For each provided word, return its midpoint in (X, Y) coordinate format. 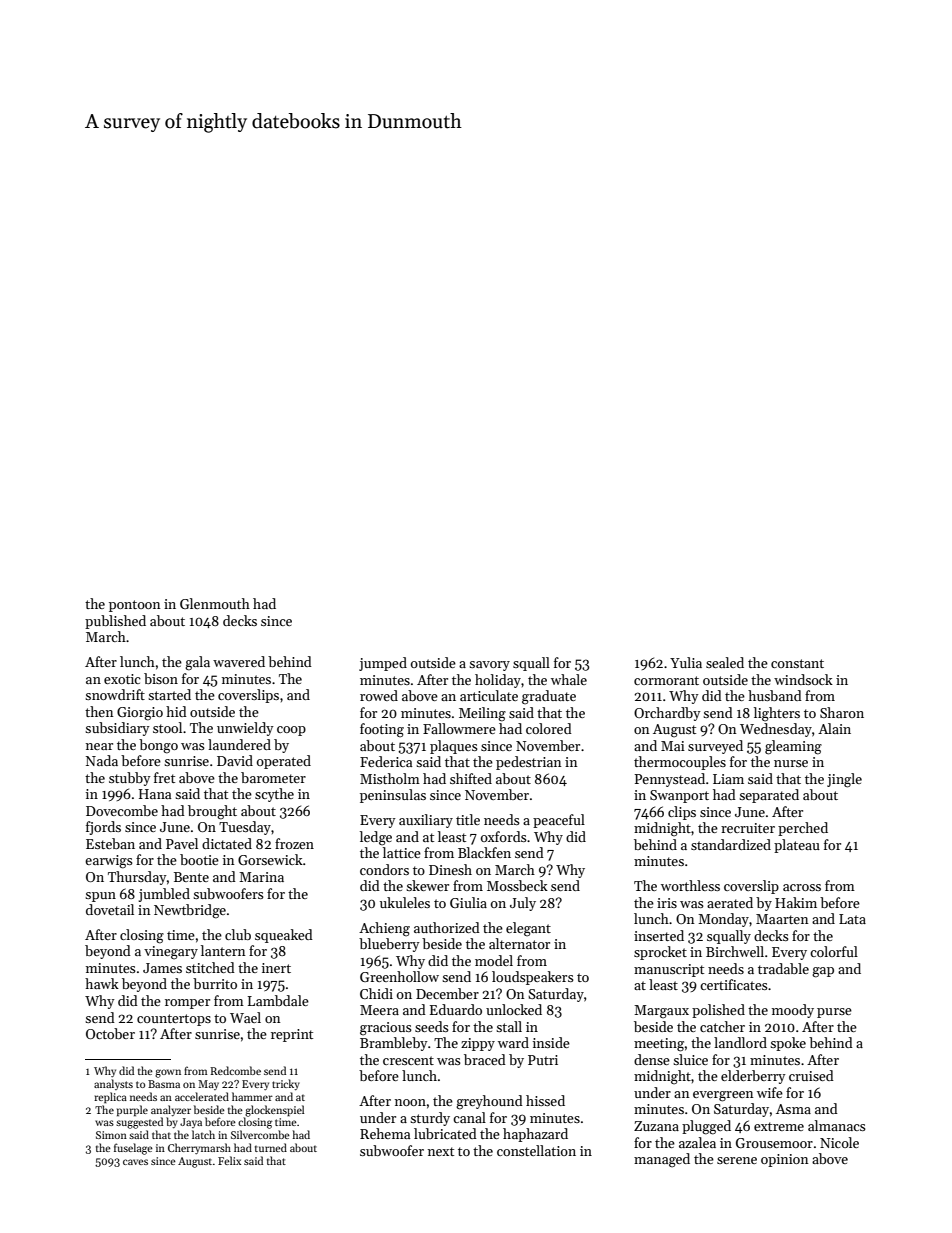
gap (823, 972)
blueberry (389, 945)
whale (569, 679)
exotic (122, 679)
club (238, 934)
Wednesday (776, 730)
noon (410, 1102)
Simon (111, 1135)
